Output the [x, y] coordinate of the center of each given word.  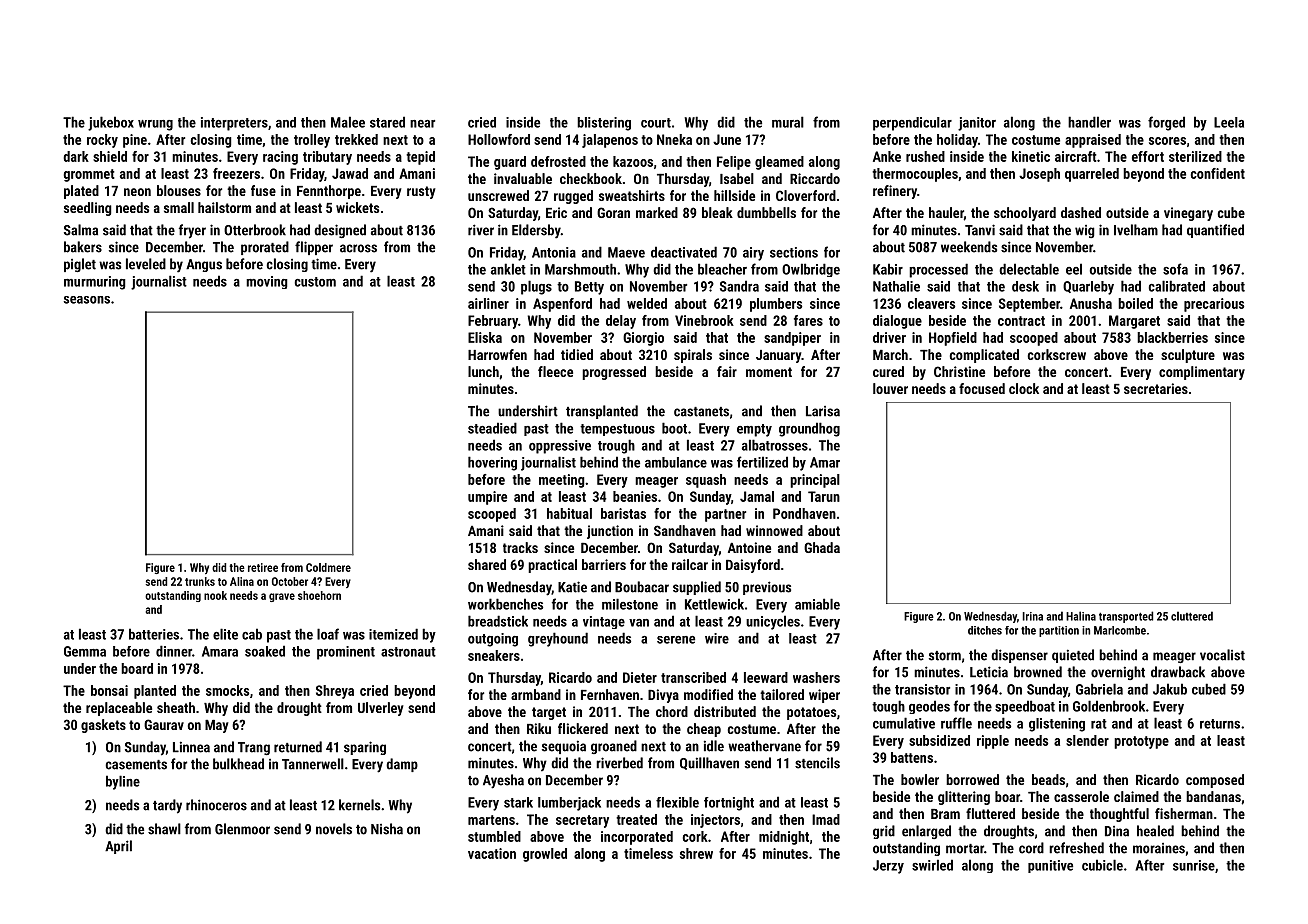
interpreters [234, 124]
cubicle [1102, 865]
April [118, 847]
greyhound [558, 639]
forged [1166, 123]
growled [545, 855]
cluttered [1192, 616]
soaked [265, 651]
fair [727, 371]
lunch [483, 371]
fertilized [762, 462]
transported [1126, 617]
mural [788, 122]
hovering [492, 463]
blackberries [1172, 337]
